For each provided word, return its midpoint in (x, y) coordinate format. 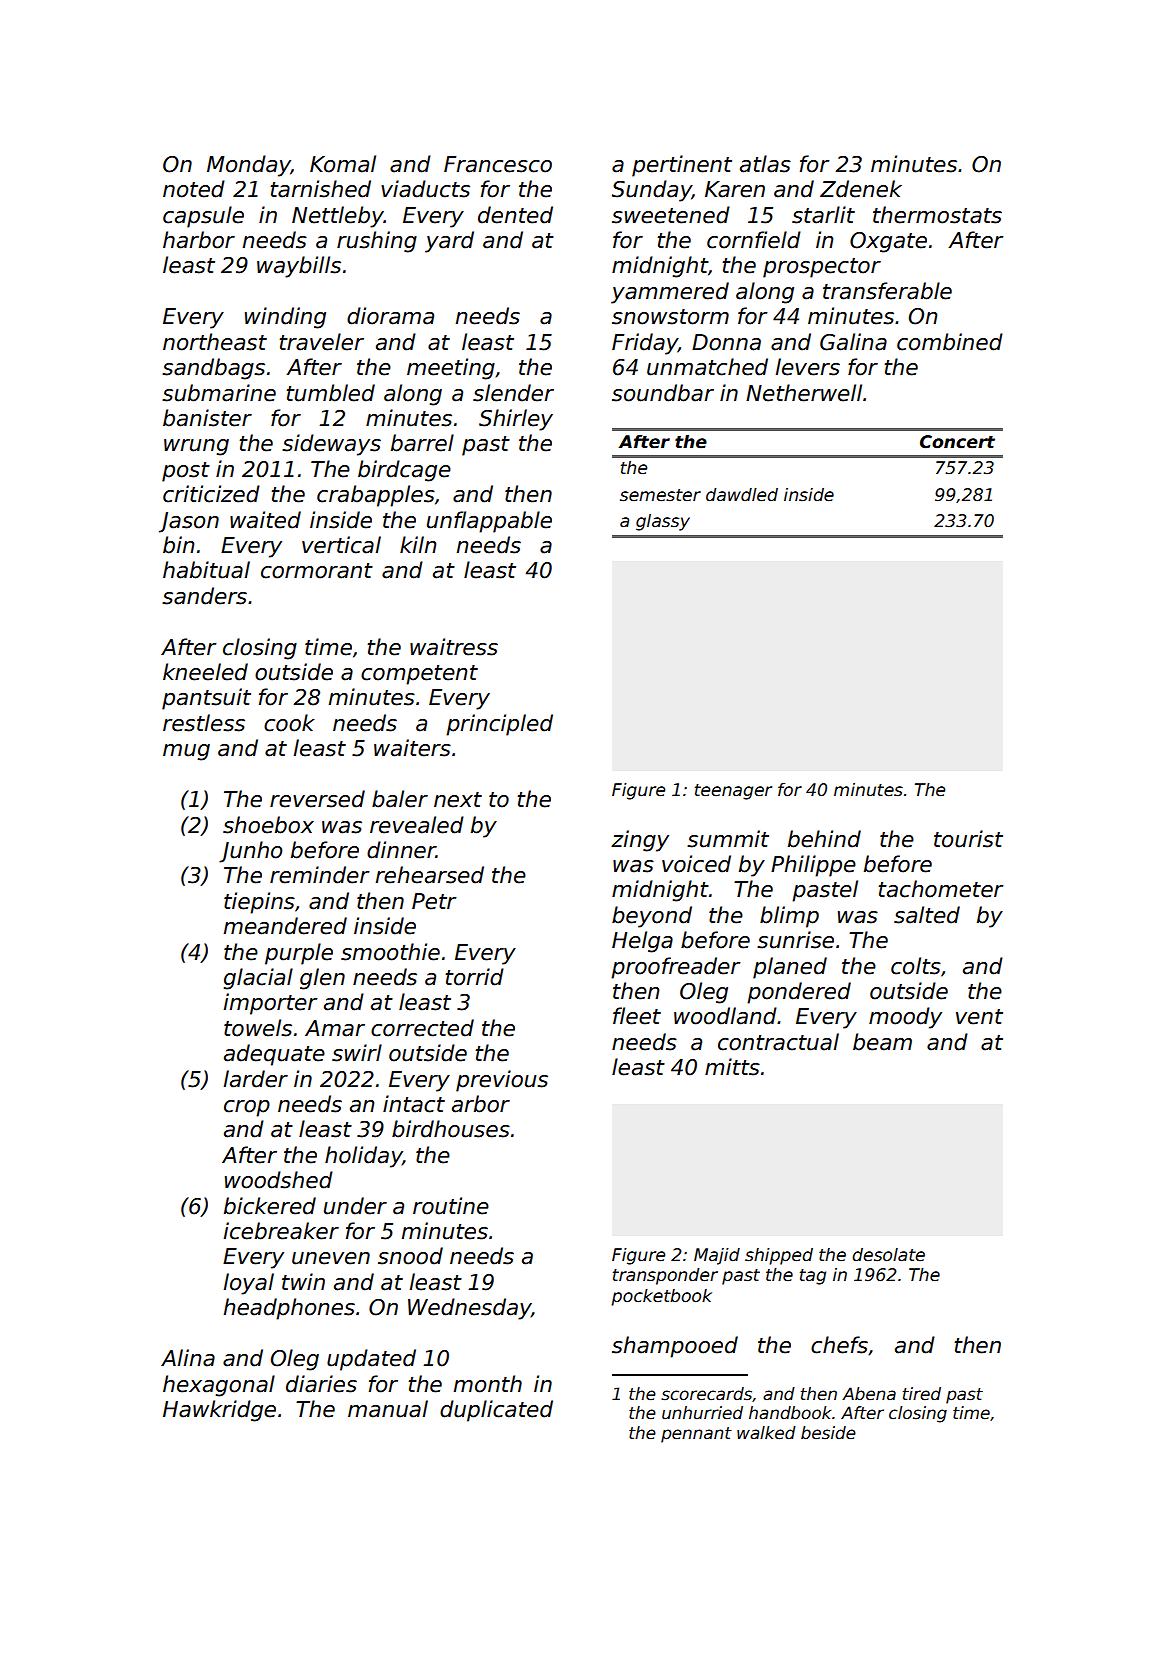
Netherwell (804, 393)
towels (258, 1028)
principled (499, 725)
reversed (317, 799)
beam (882, 1042)
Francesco (498, 164)
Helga (642, 942)
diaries (321, 1384)
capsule (203, 217)
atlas (765, 164)
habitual (206, 570)
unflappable (489, 522)
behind (824, 839)
